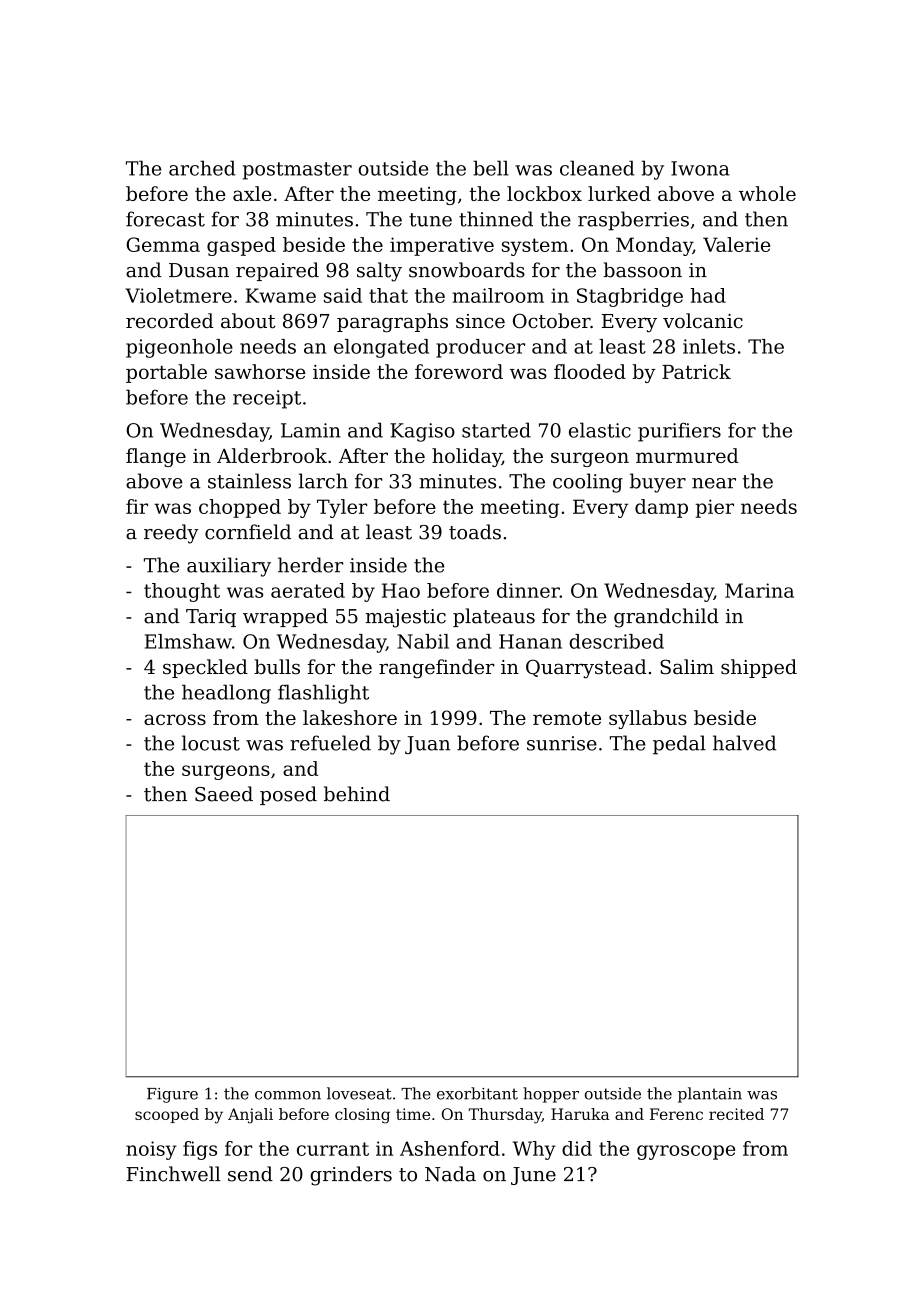 The image size is (924, 1311). Describe the element at coordinates (357, 794) in the screenshot. I see `behind` at that location.
